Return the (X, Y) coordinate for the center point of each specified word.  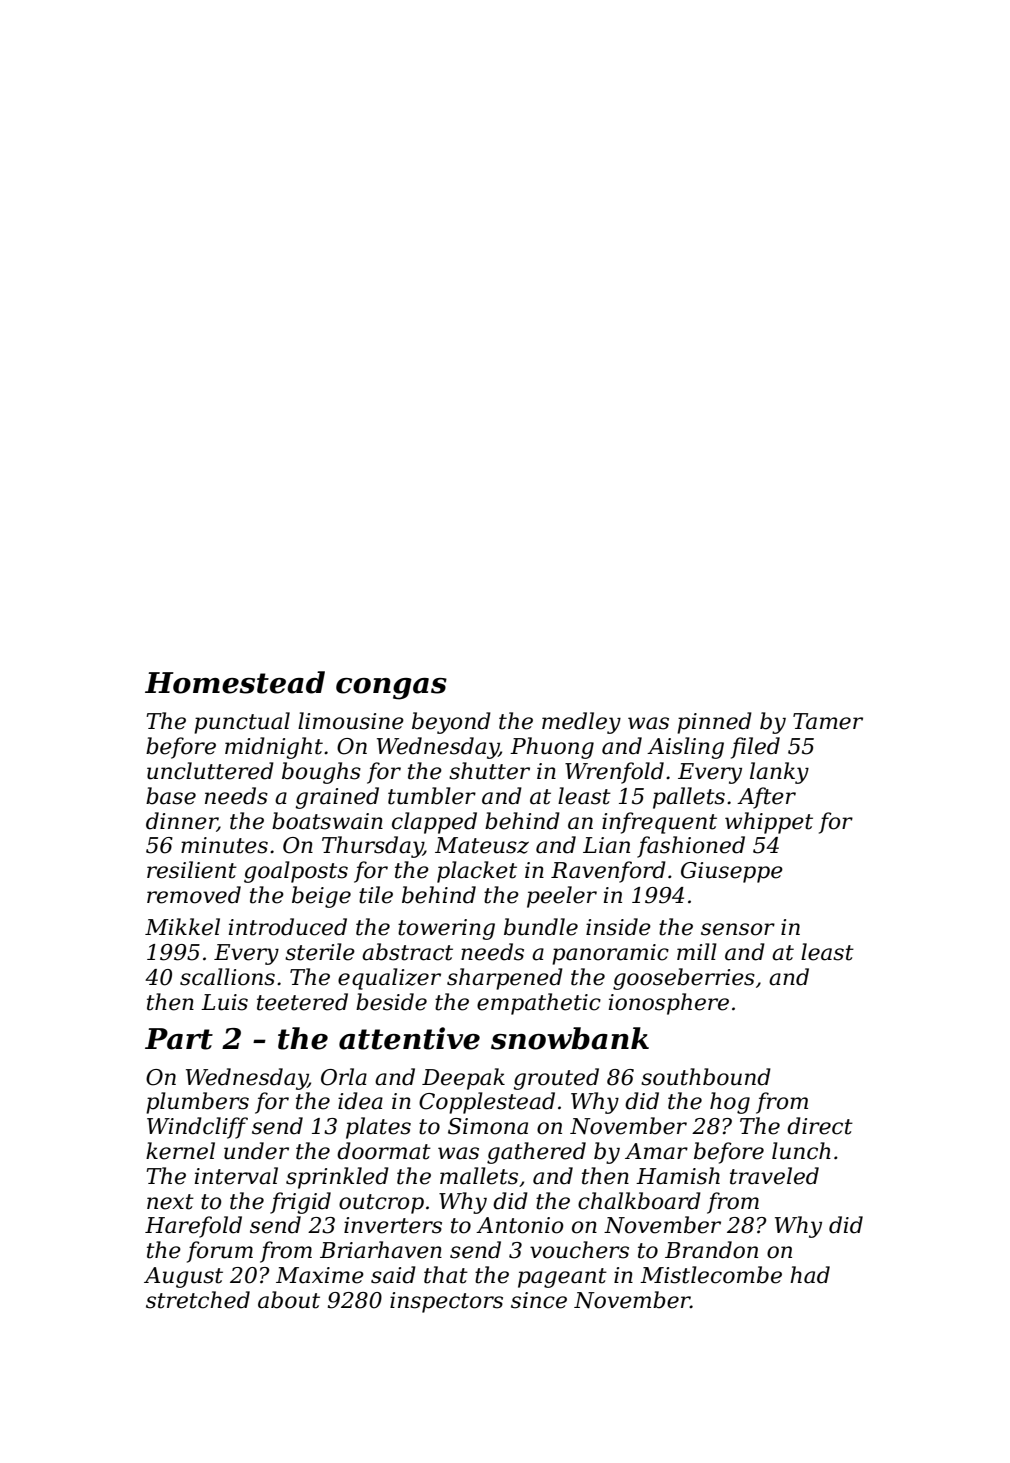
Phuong (552, 748)
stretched (198, 1300)
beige (321, 897)
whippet (769, 823)
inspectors (446, 1302)
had (810, 1275)
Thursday (372, 847)
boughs (321, 773)
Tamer (828, 721)
